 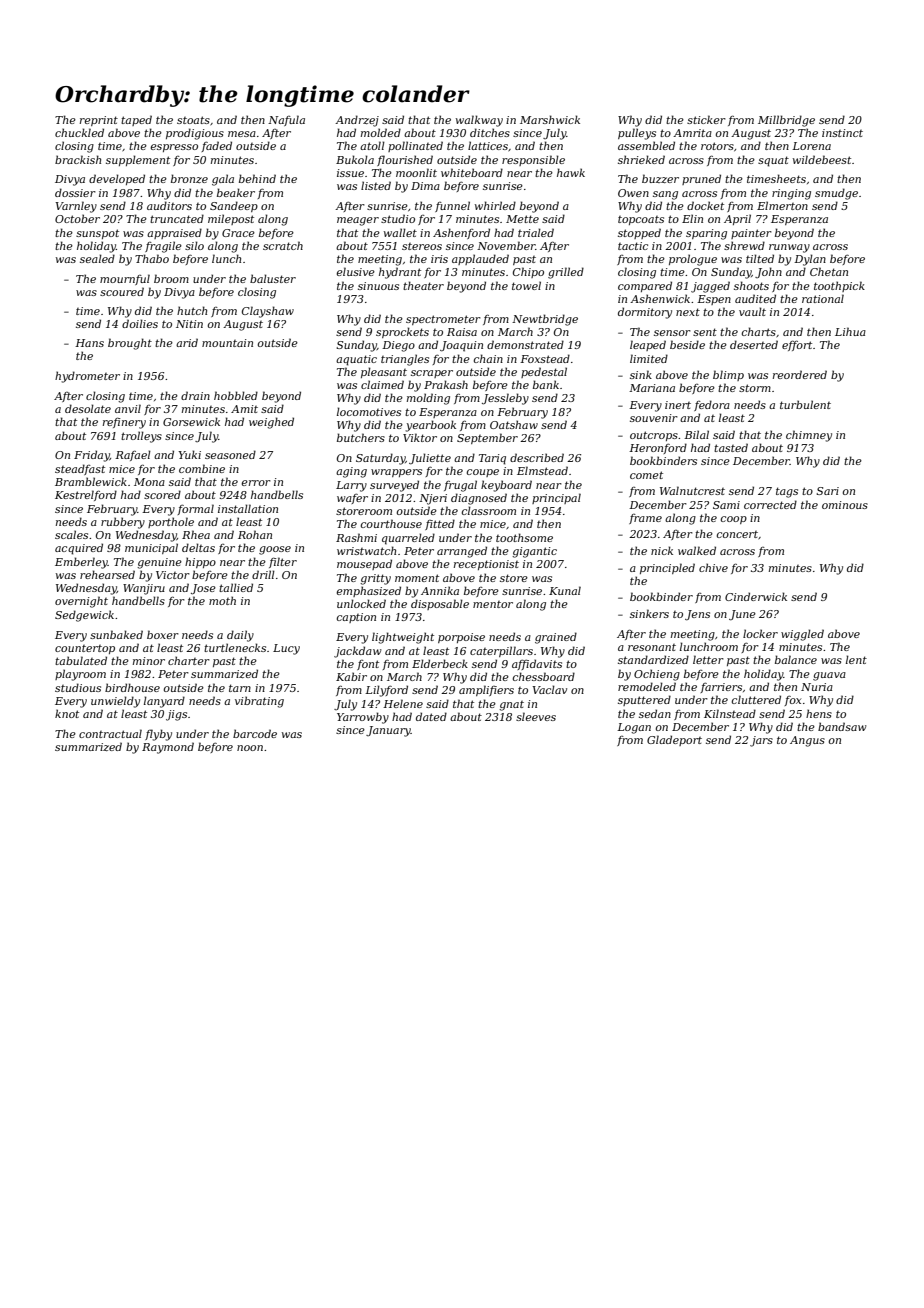 What do you see at coordinates (822, 159) in the screenshot?
I see `wildebeest` at bounding box center [822, 159].
